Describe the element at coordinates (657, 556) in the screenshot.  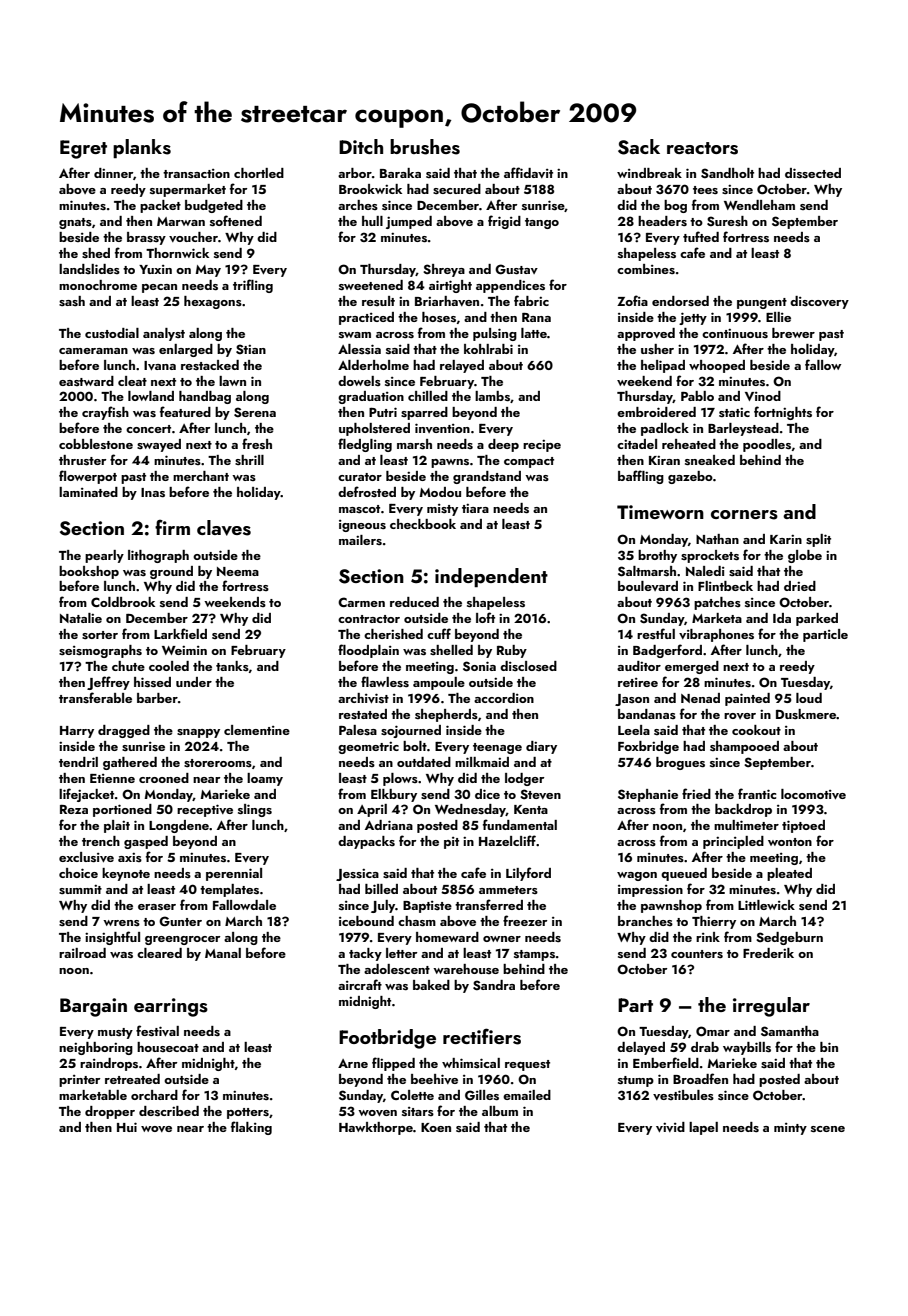
I see `brothy` at that location.
